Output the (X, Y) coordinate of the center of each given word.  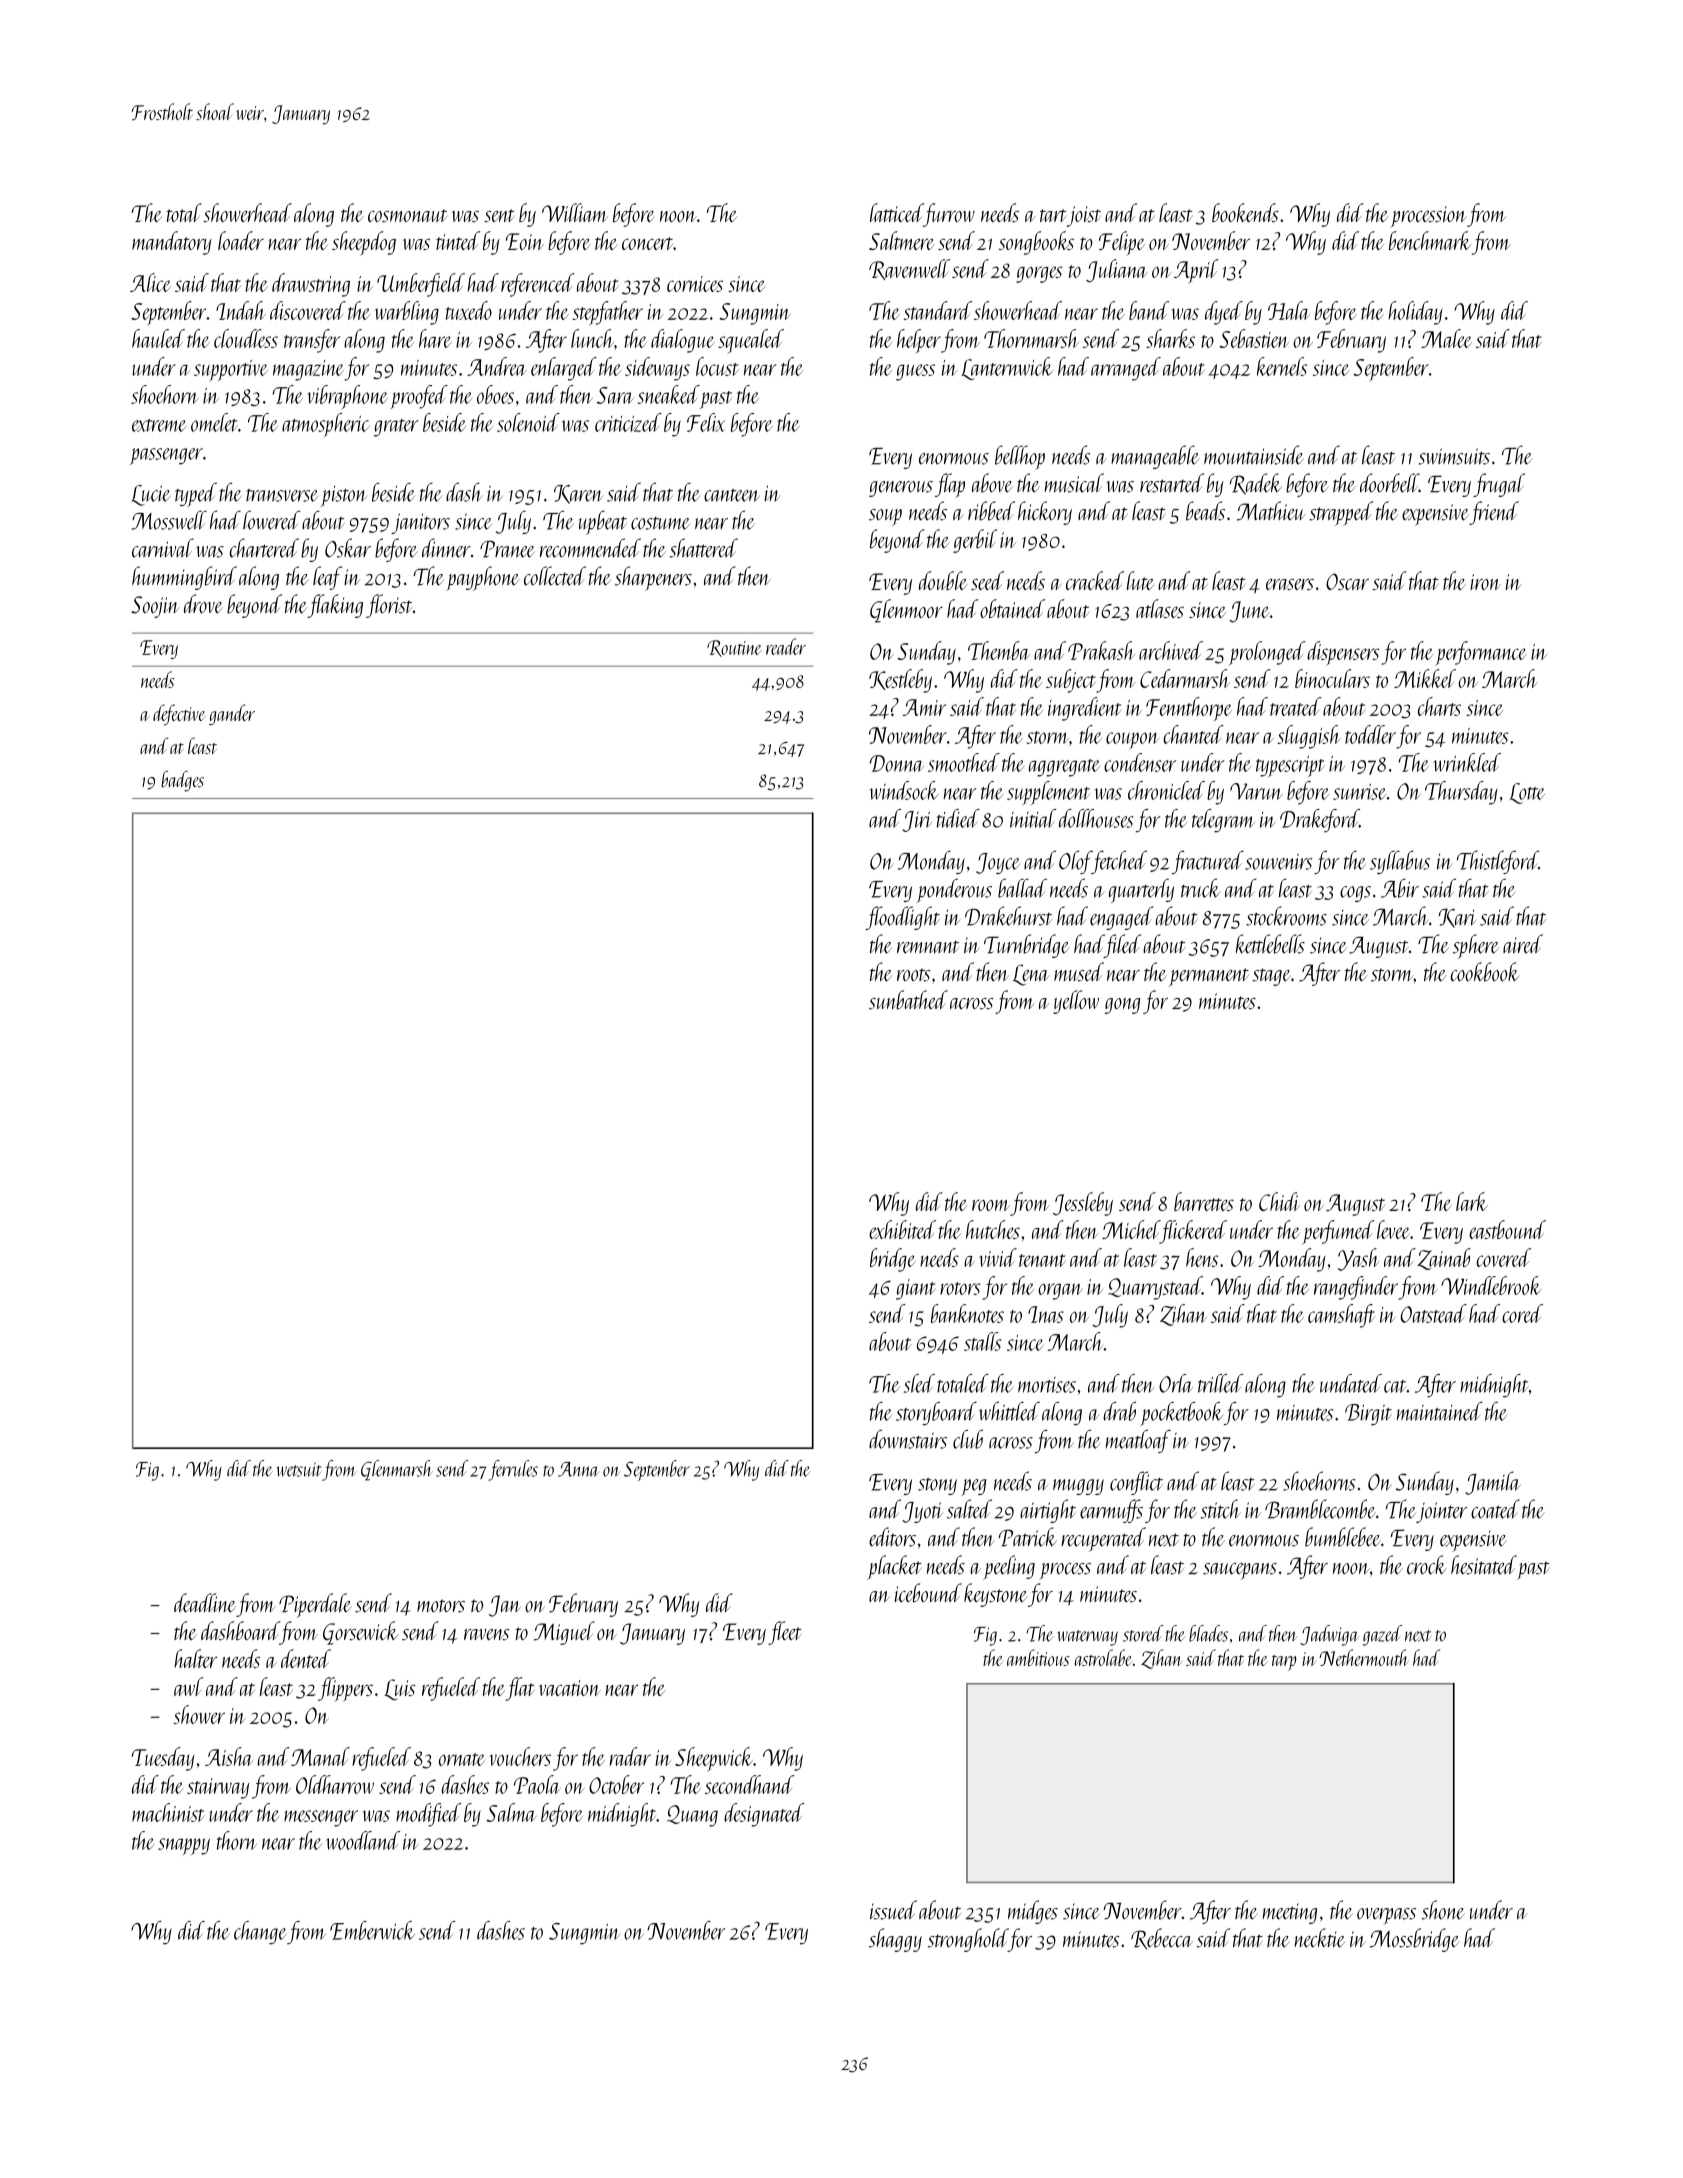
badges (182, 781)
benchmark (1430, 240)
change (260, 1933)
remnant (928, 947)
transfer (312, 341)
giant (916, 1289)
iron (1485, 582)
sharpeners (653, 578)
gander (232, 714)
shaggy (895, 1940)
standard (937, 310)
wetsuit (299, 1469)
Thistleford (1498, 862)
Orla (1176, 1383)
